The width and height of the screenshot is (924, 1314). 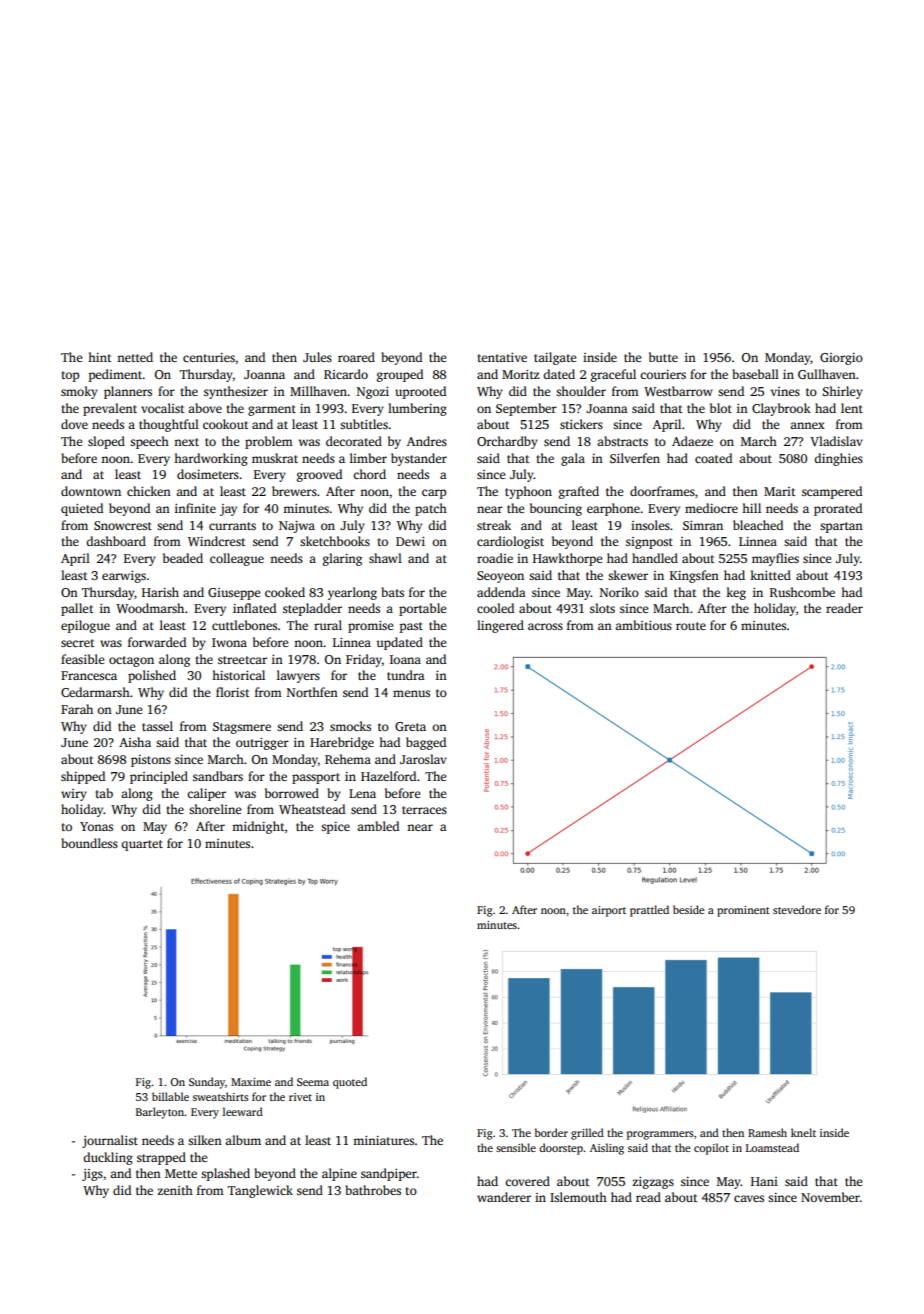 I want to click on Greta, so click(x=410, y=726).
